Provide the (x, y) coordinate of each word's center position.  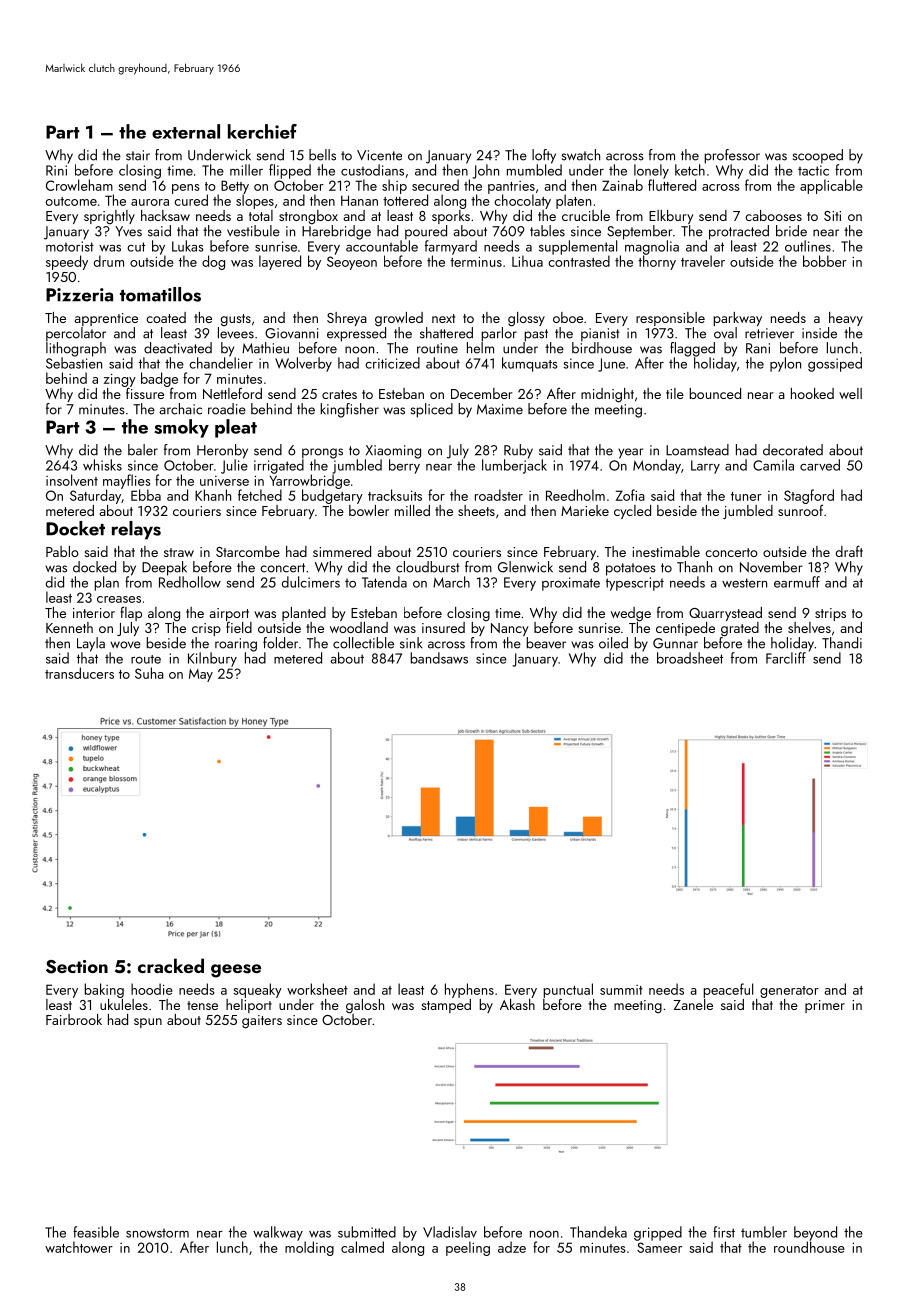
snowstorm (157, 1233)
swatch (581, 155)
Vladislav (450, 1232)
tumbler (764, 1232)
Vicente (379, 155)
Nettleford (232, 393)
